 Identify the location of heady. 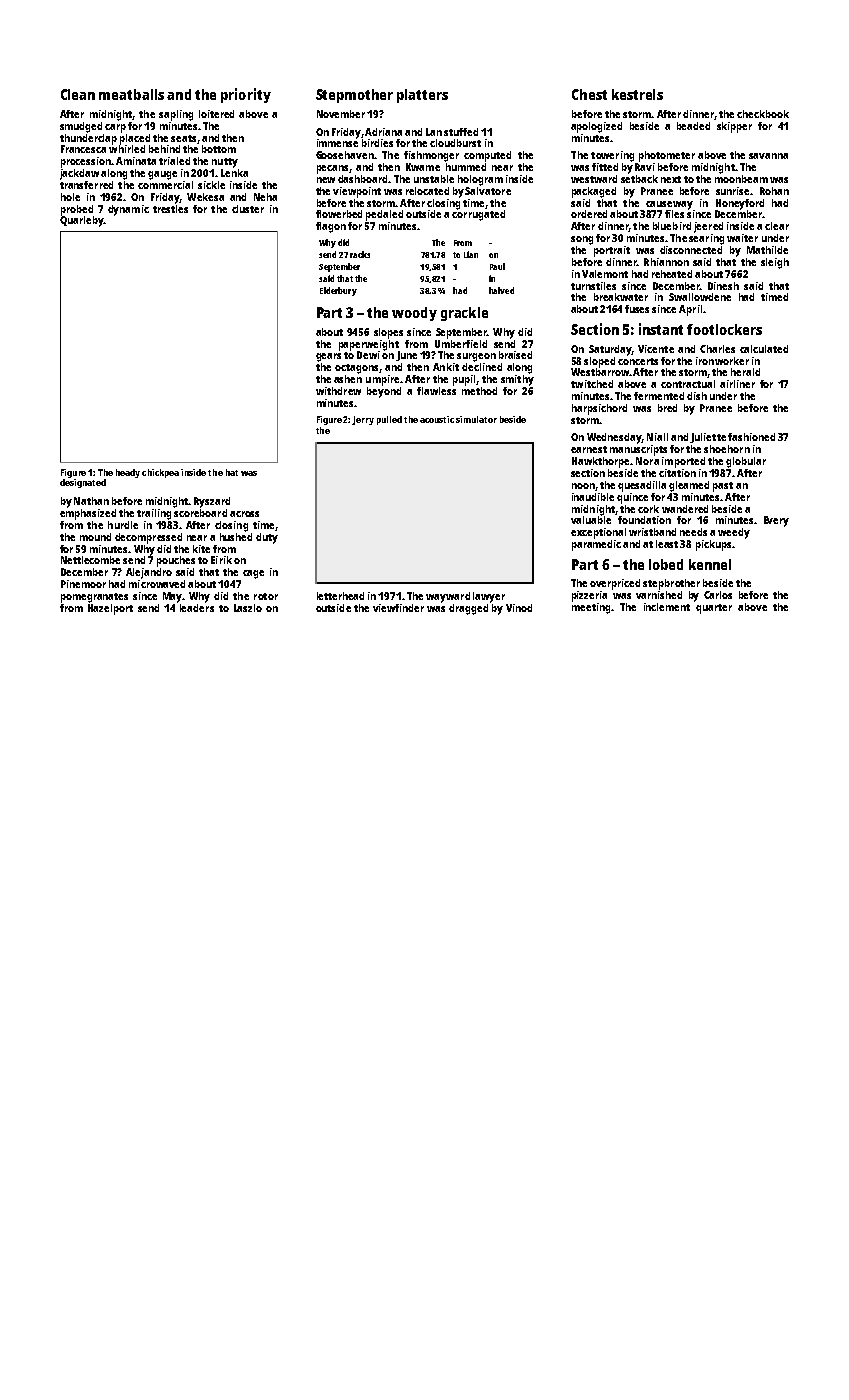
(128, 473).
